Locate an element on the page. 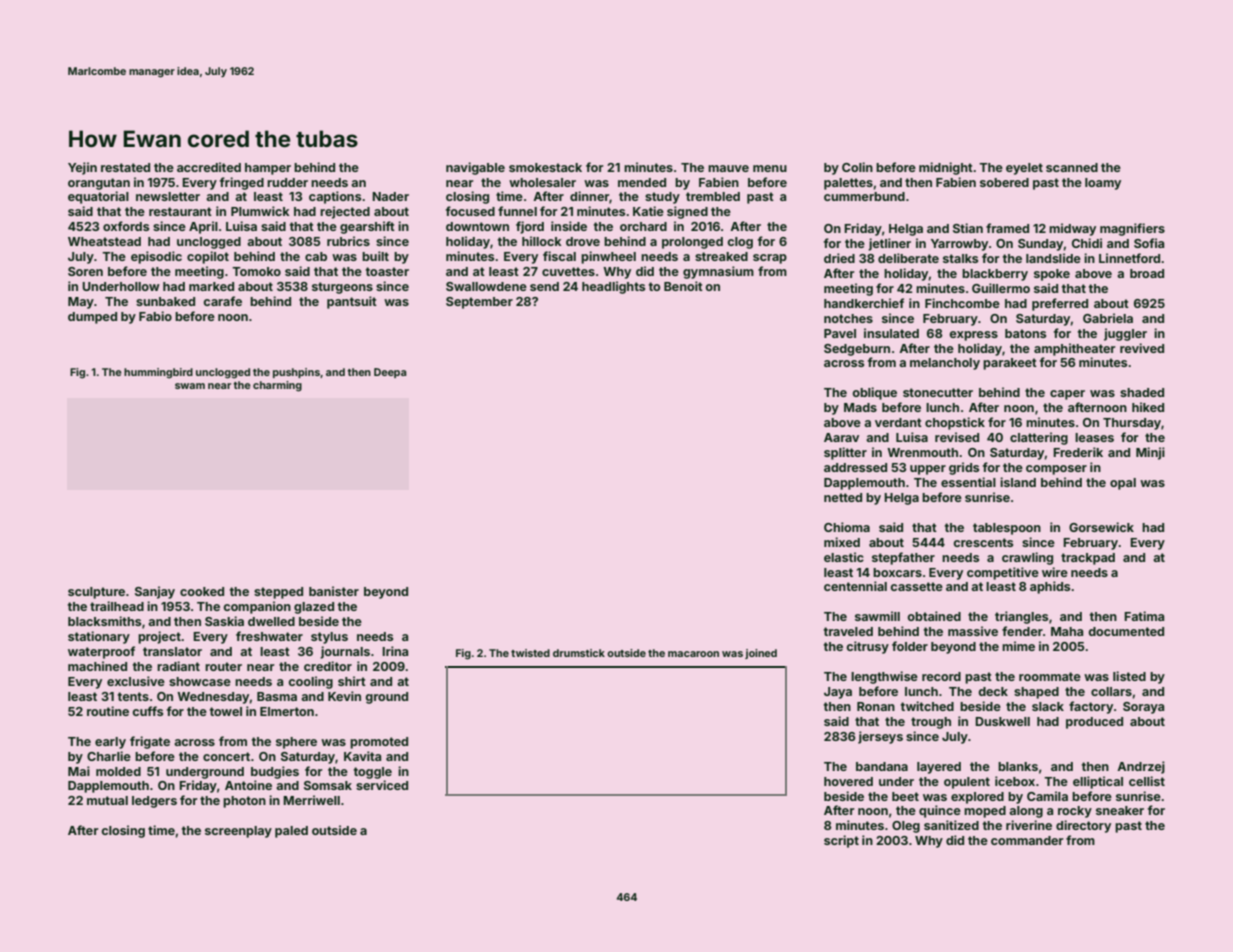 The image size is (1233, 952). Deepa is located at coordinates (390, 373).
